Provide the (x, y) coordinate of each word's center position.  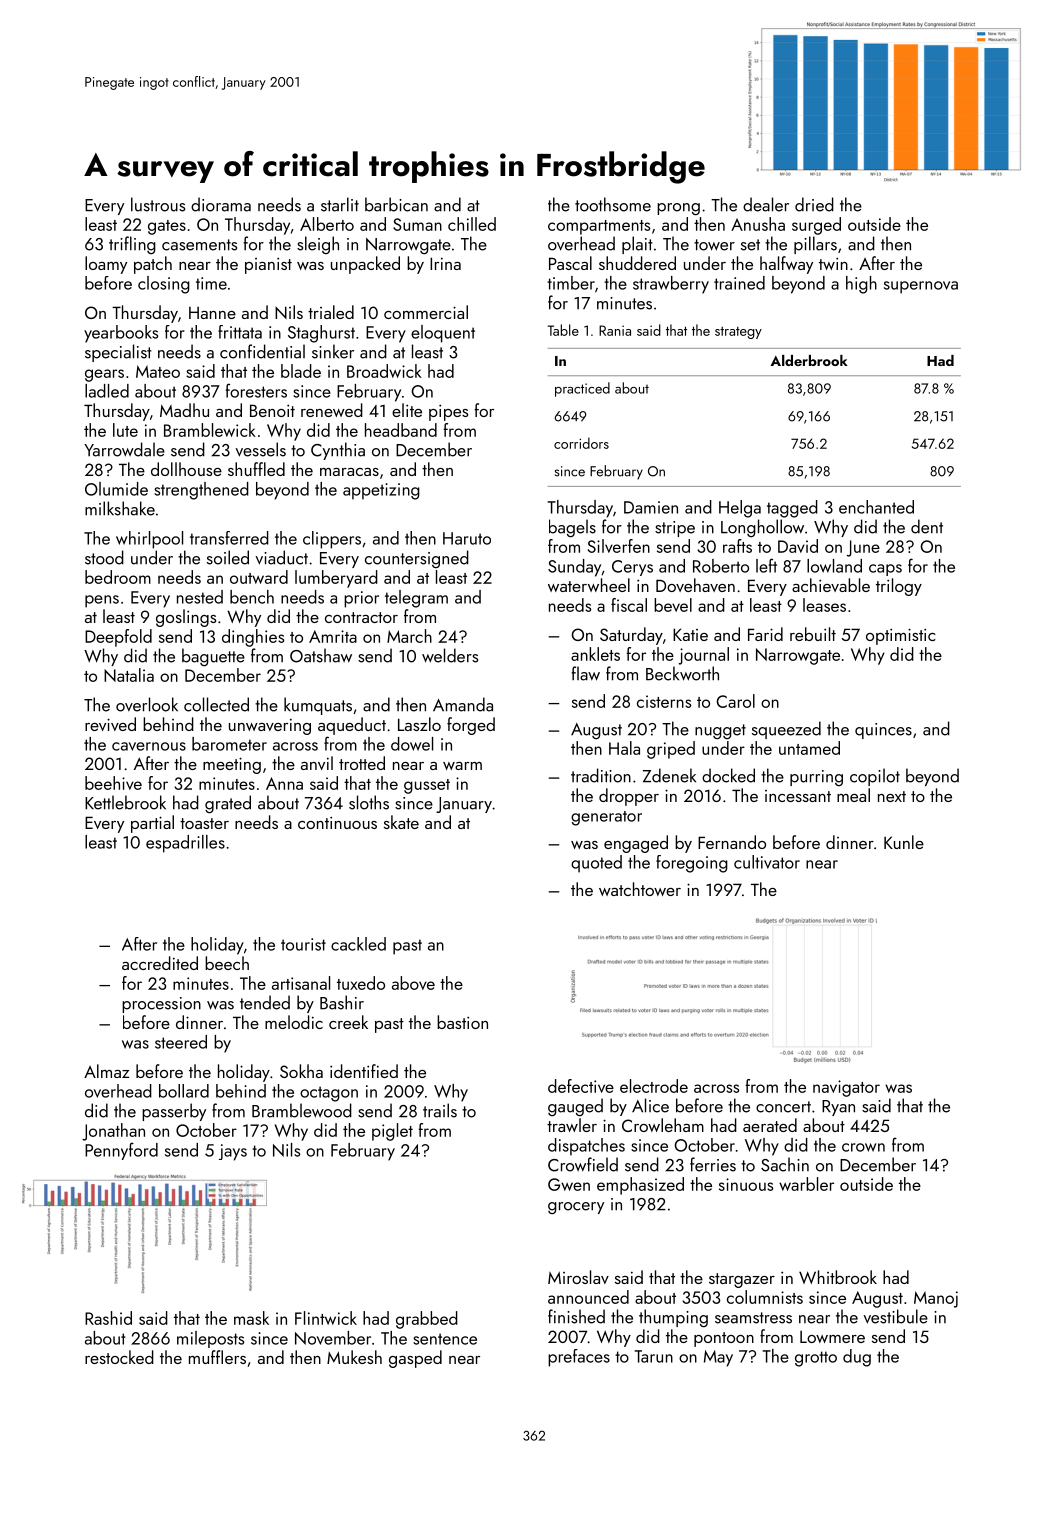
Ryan (838, 1108)
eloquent (443, 334)
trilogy (899, 587)
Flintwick (326, 1318)
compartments (599, 227)
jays (233, 1152)
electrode (654, 1086)
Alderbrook (809, 360)
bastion (462, 1022)
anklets (595, 654)
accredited (160, 963)
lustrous (158, 204)
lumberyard (336, 579)
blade (301, 371)
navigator (846, 1088)
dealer (766, 204)
